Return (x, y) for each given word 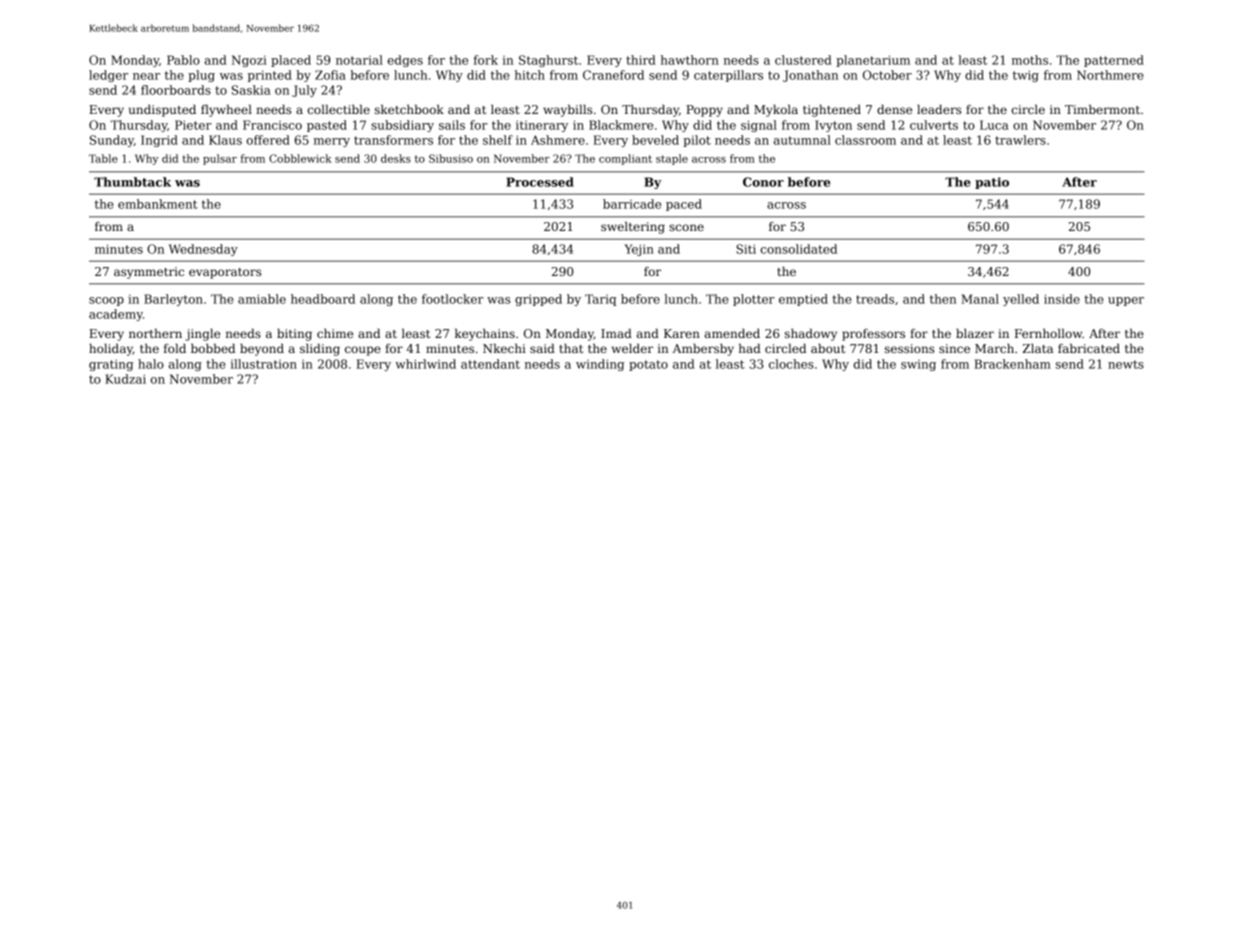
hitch (530, 75)
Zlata (1038, 348)
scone (686, 227)
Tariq (600, 300)
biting (294, 335)
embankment (158, 204)
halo (151, 364)
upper (1126, 301)
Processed (540, 182)
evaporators (225, 273)
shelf (498, 140)
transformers (393, 140)
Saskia (251, 90)
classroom (865, 140)
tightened (832, 111)
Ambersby (703, 350)
